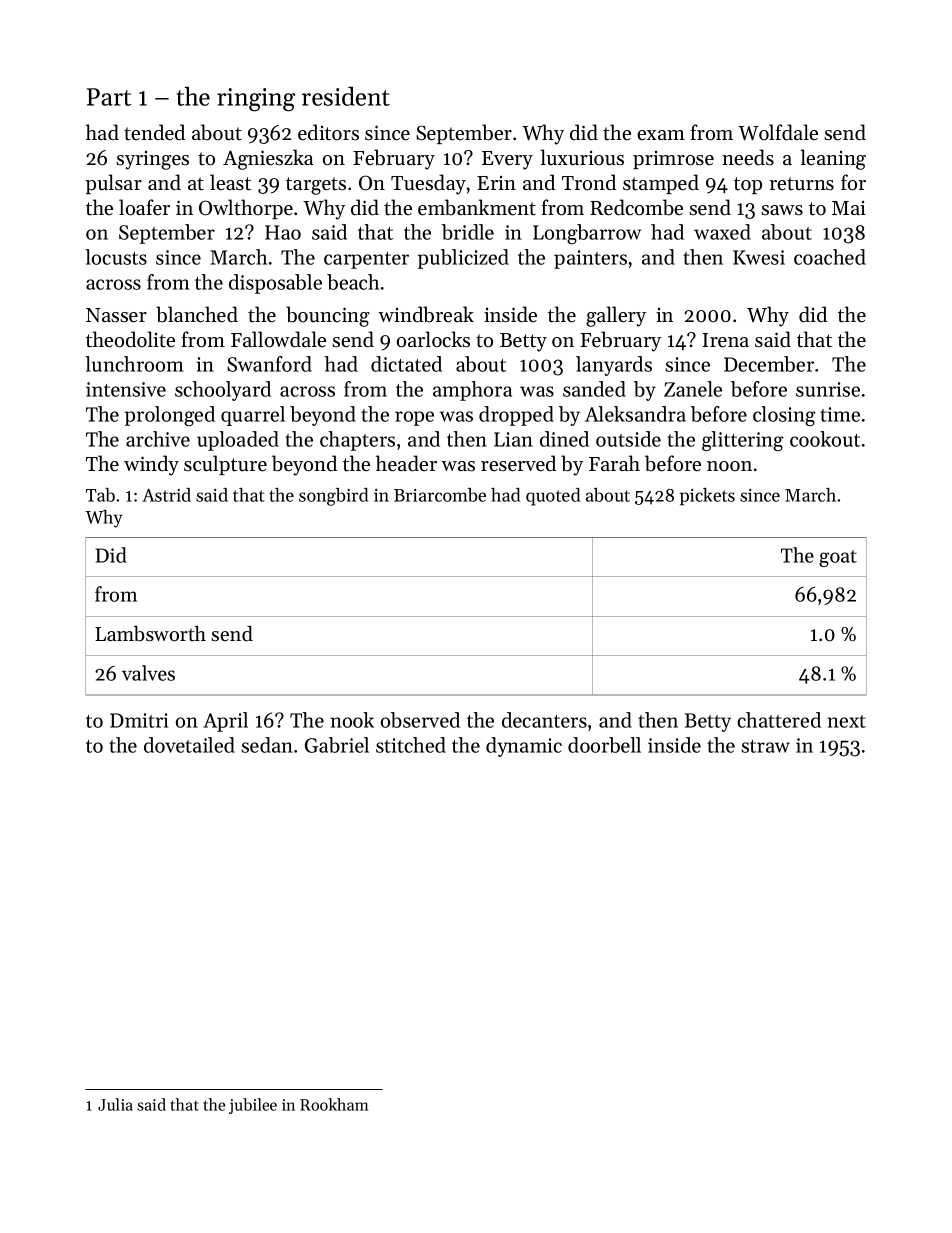 Image resolution: width=952 pixels, height=1233 pixels. Describe the element at coordinates (154, 132) in the screenshot. I see `tended` at that location.
